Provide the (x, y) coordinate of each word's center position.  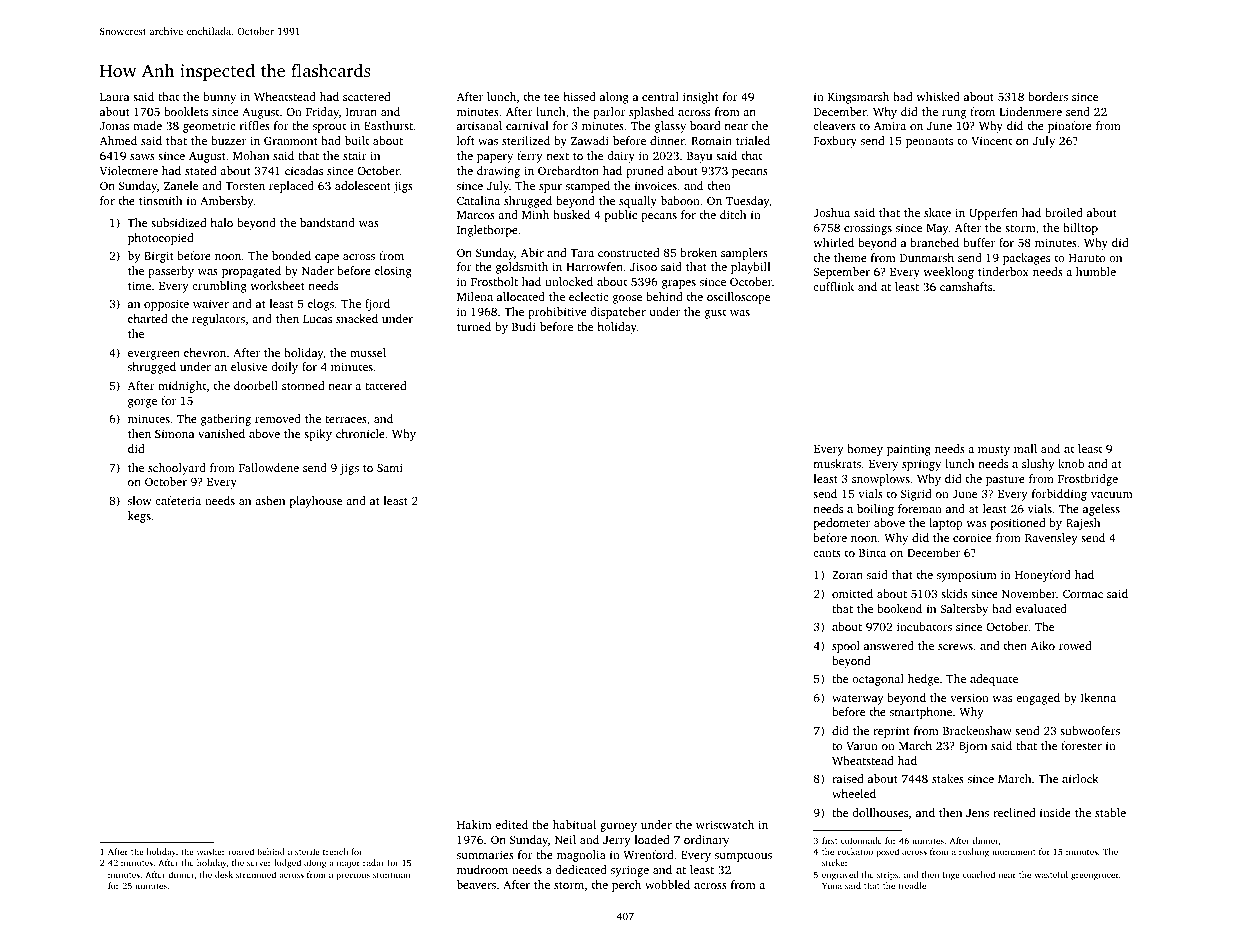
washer (211, 851)
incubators (924, 626)
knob (1071, 463)
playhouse (316, 502)
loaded (652, 839)
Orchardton (568, 170)
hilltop (1080, 229)
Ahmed (118, 140)
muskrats (837, 463)
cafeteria (178, 500)
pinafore (1070, 127)
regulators (218, 320)
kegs (139, 517)
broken (698, 252)
